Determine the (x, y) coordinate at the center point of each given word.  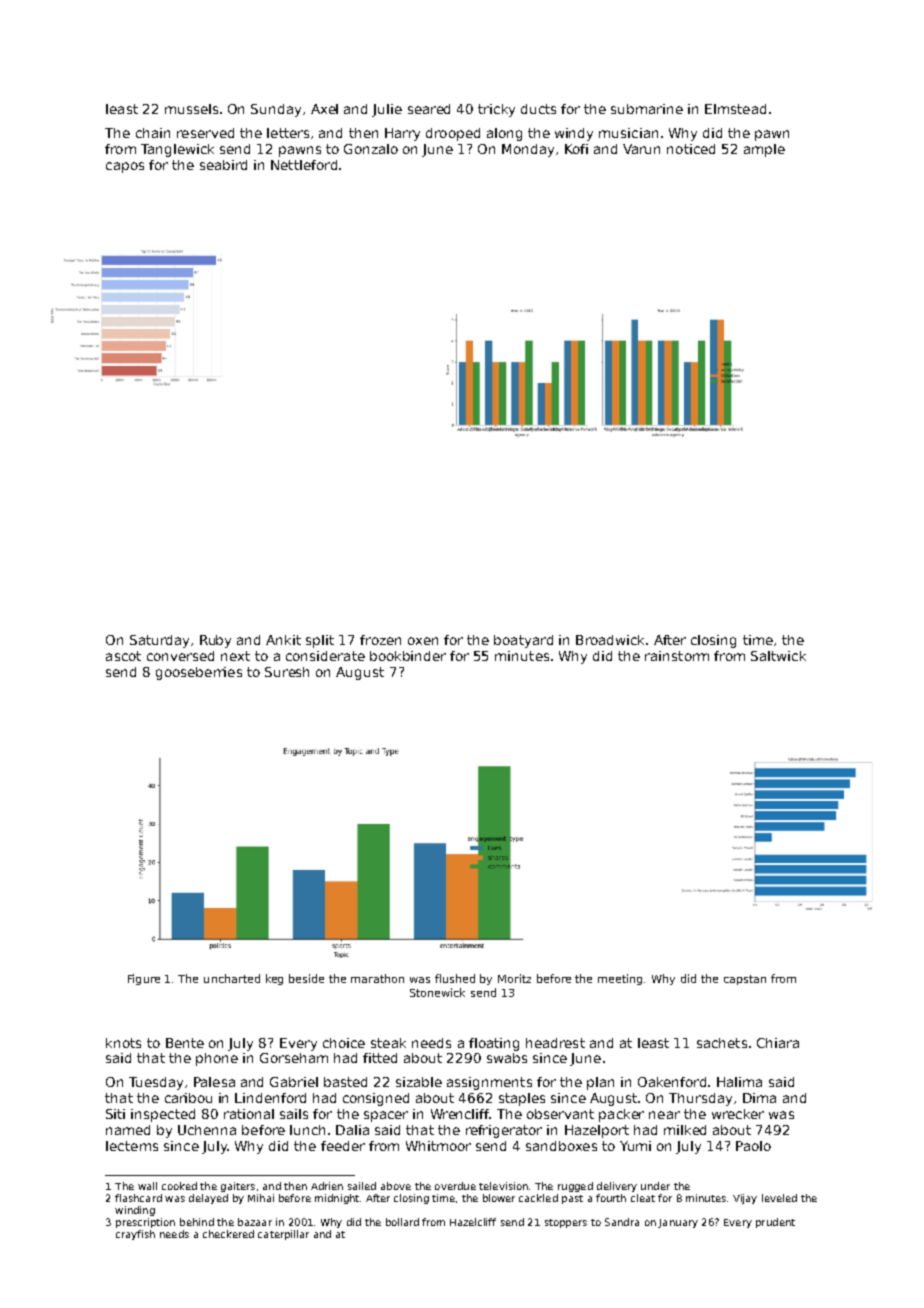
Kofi (576, 149)
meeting (620, 979)
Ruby (215, 641)
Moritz (514, 978)
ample (764, 150)
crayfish (135, 1235)
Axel (324, 109)
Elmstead (735, 109)
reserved (205, 133)
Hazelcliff (473, 1222)
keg (274, 979)
